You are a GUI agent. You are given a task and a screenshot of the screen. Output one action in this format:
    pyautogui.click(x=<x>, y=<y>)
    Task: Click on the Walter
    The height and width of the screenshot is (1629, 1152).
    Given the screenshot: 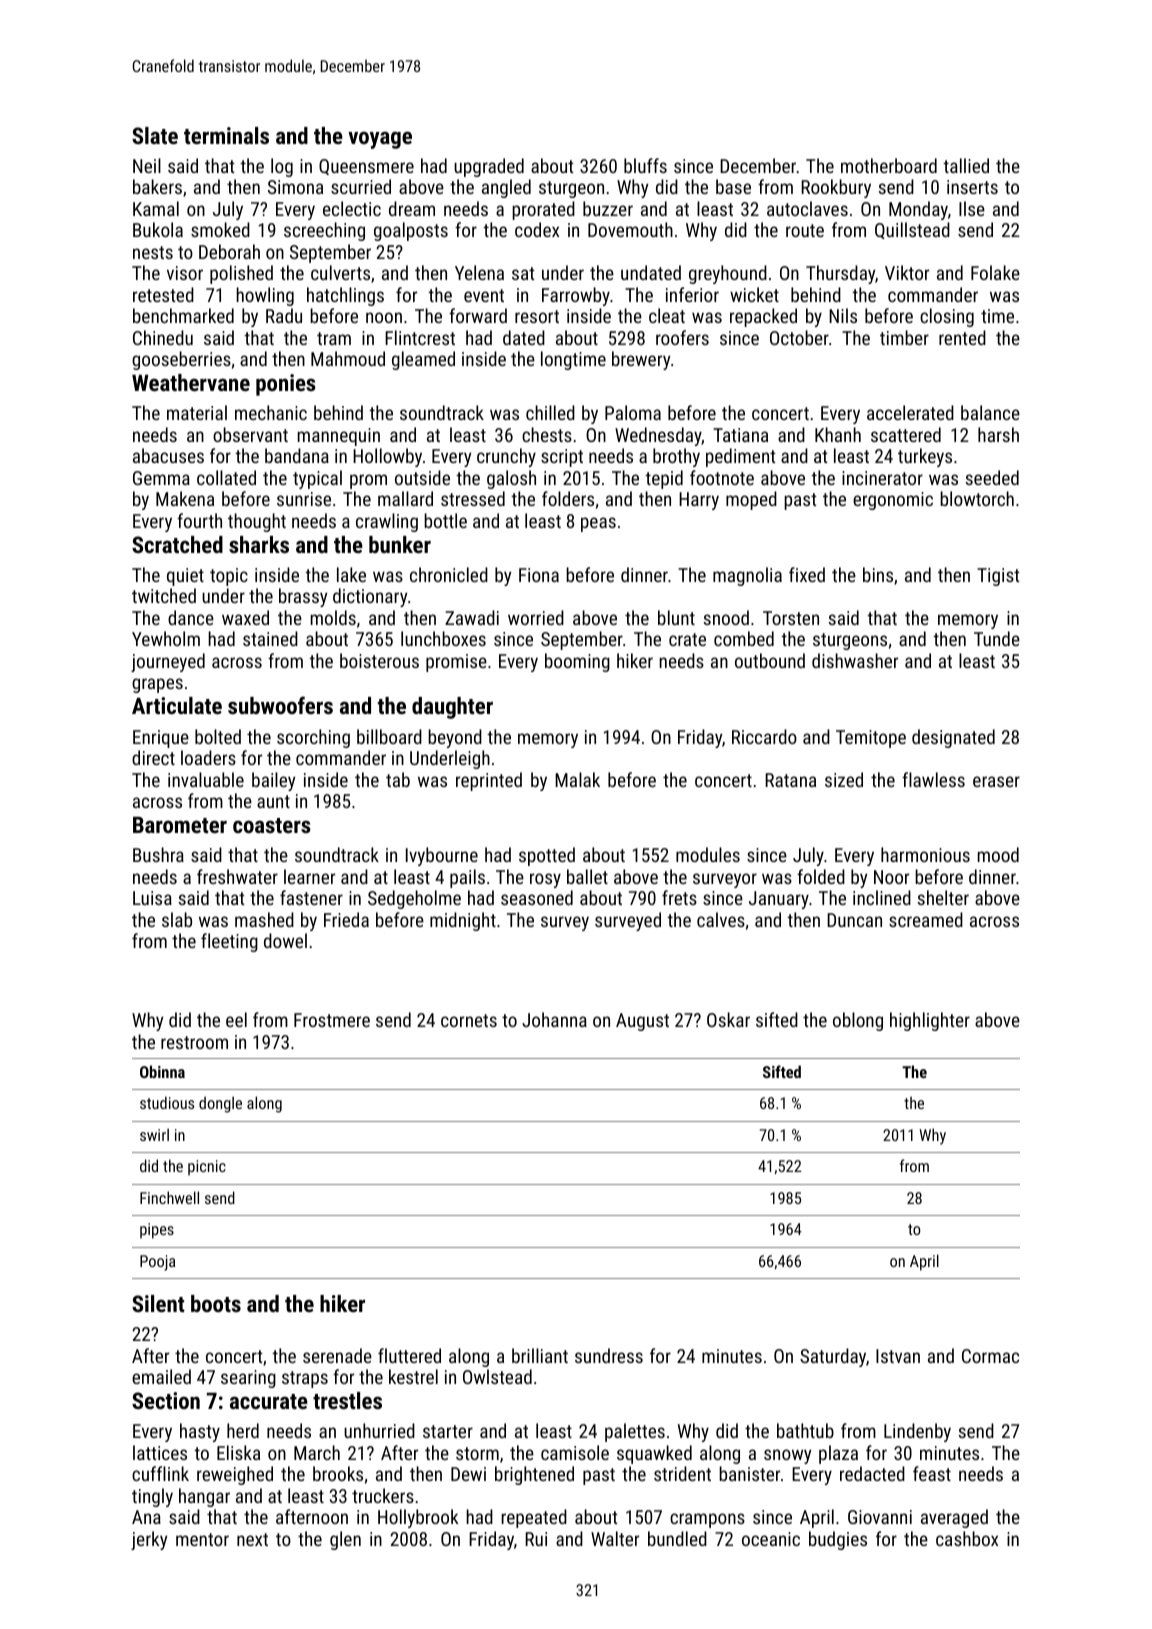 What is the action you would take?
    pyautogui.click(x=615, y=1538)
